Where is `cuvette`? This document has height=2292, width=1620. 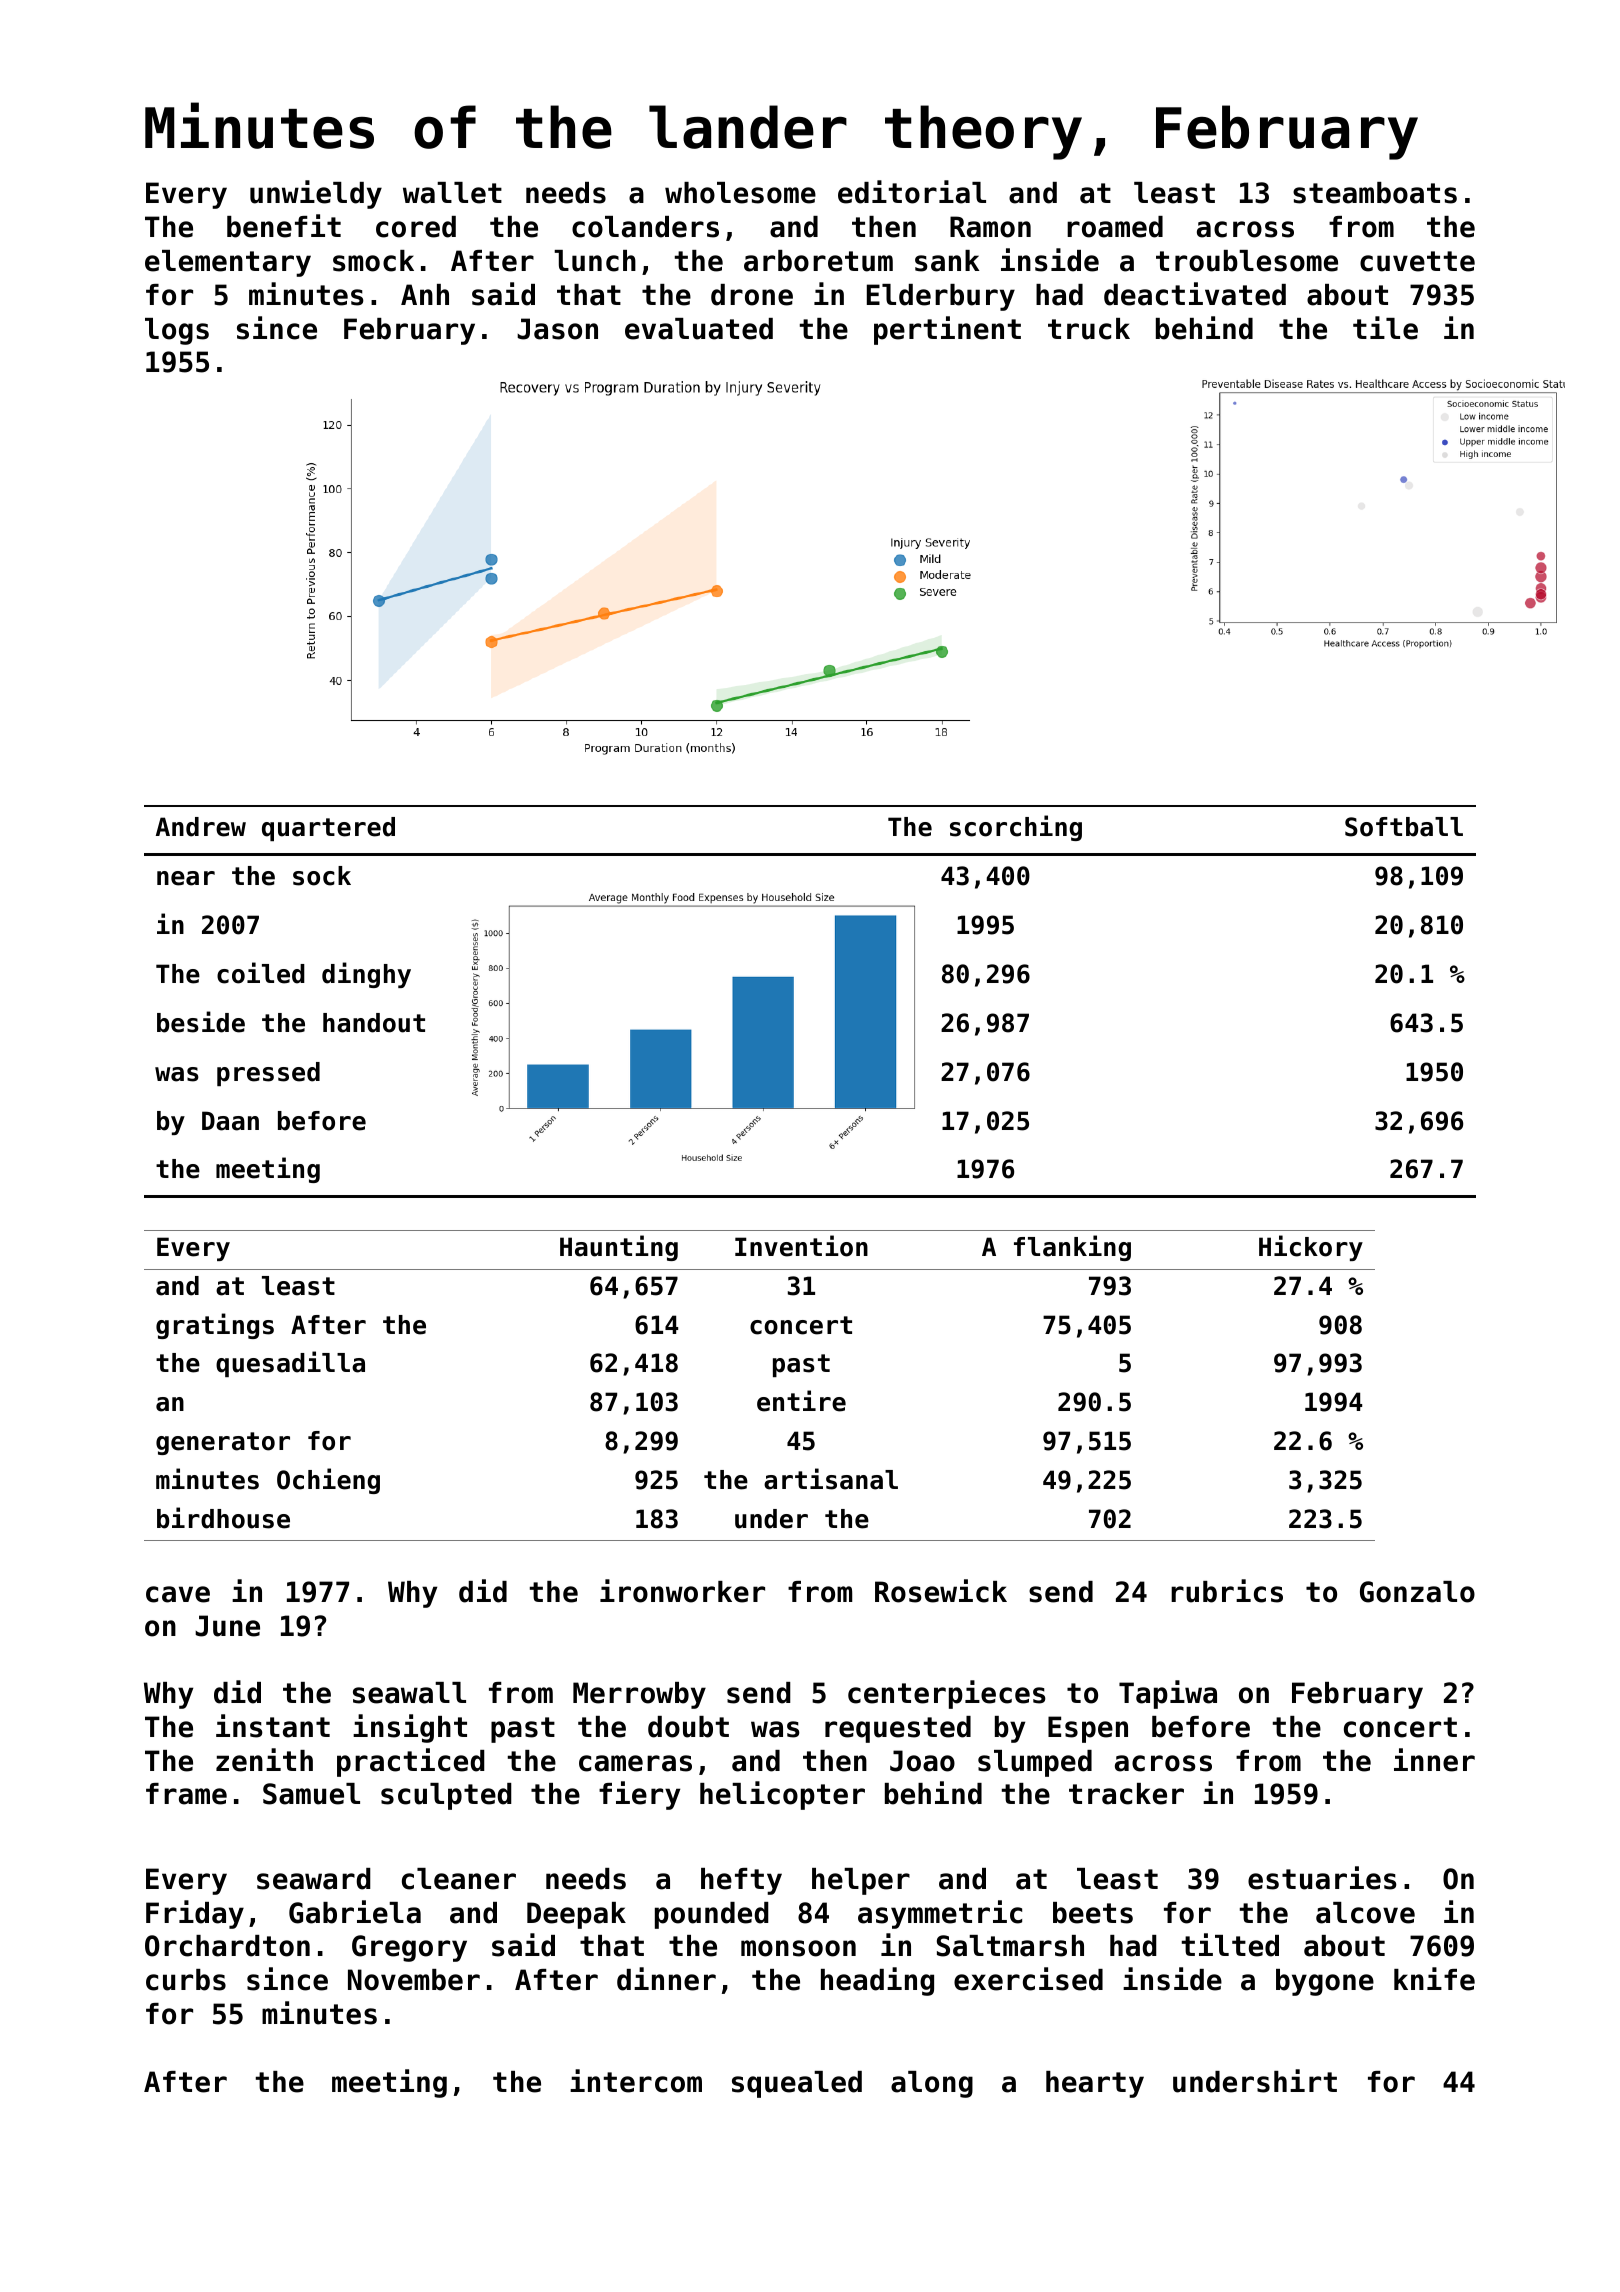
cuvette is located at coordinates (1417, 261).
